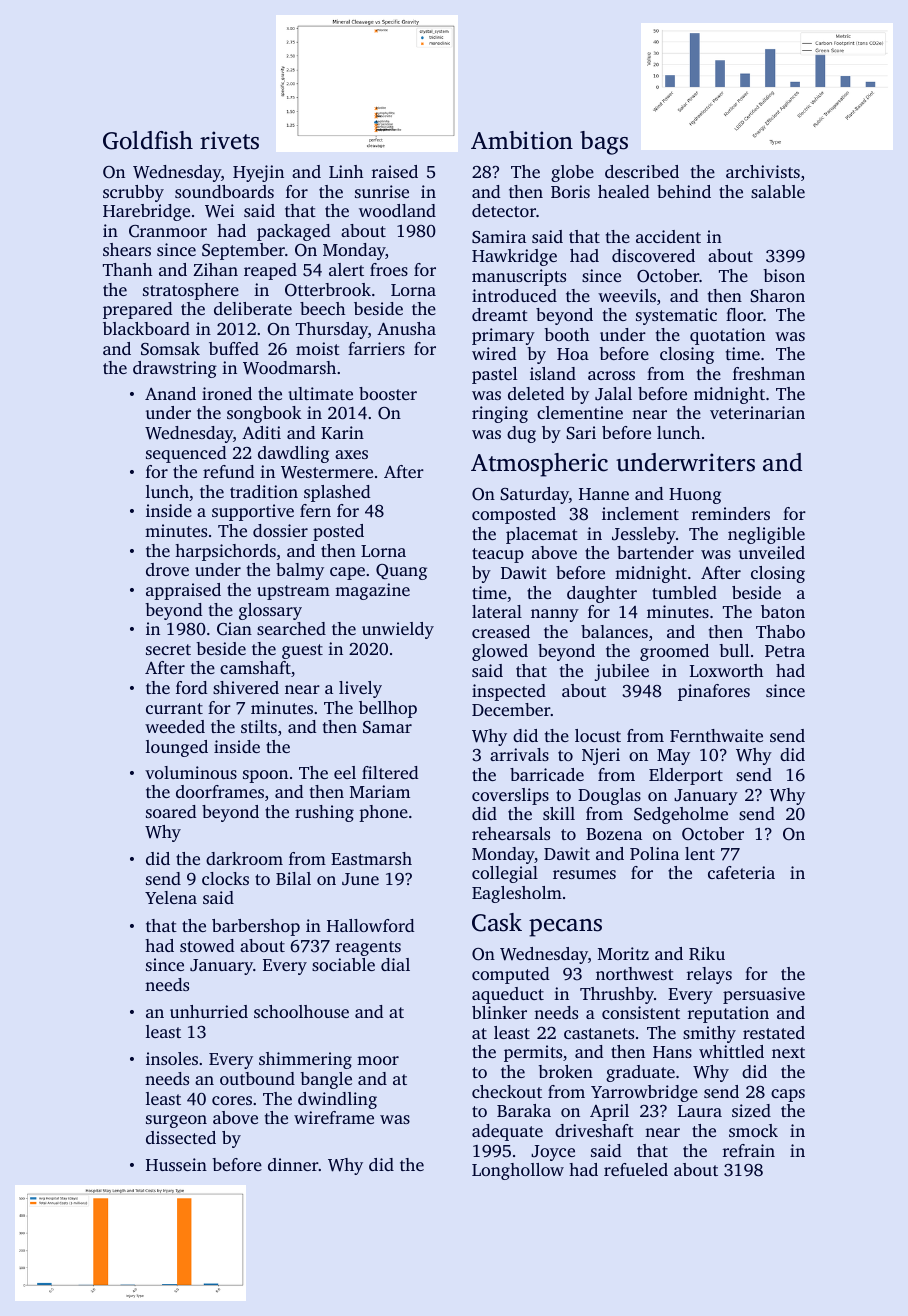 The height and width of the document is (1316, 908). What do you see at coordinates (167, 569) in the document?
I see `drove` at bounding box center [167, 569].
